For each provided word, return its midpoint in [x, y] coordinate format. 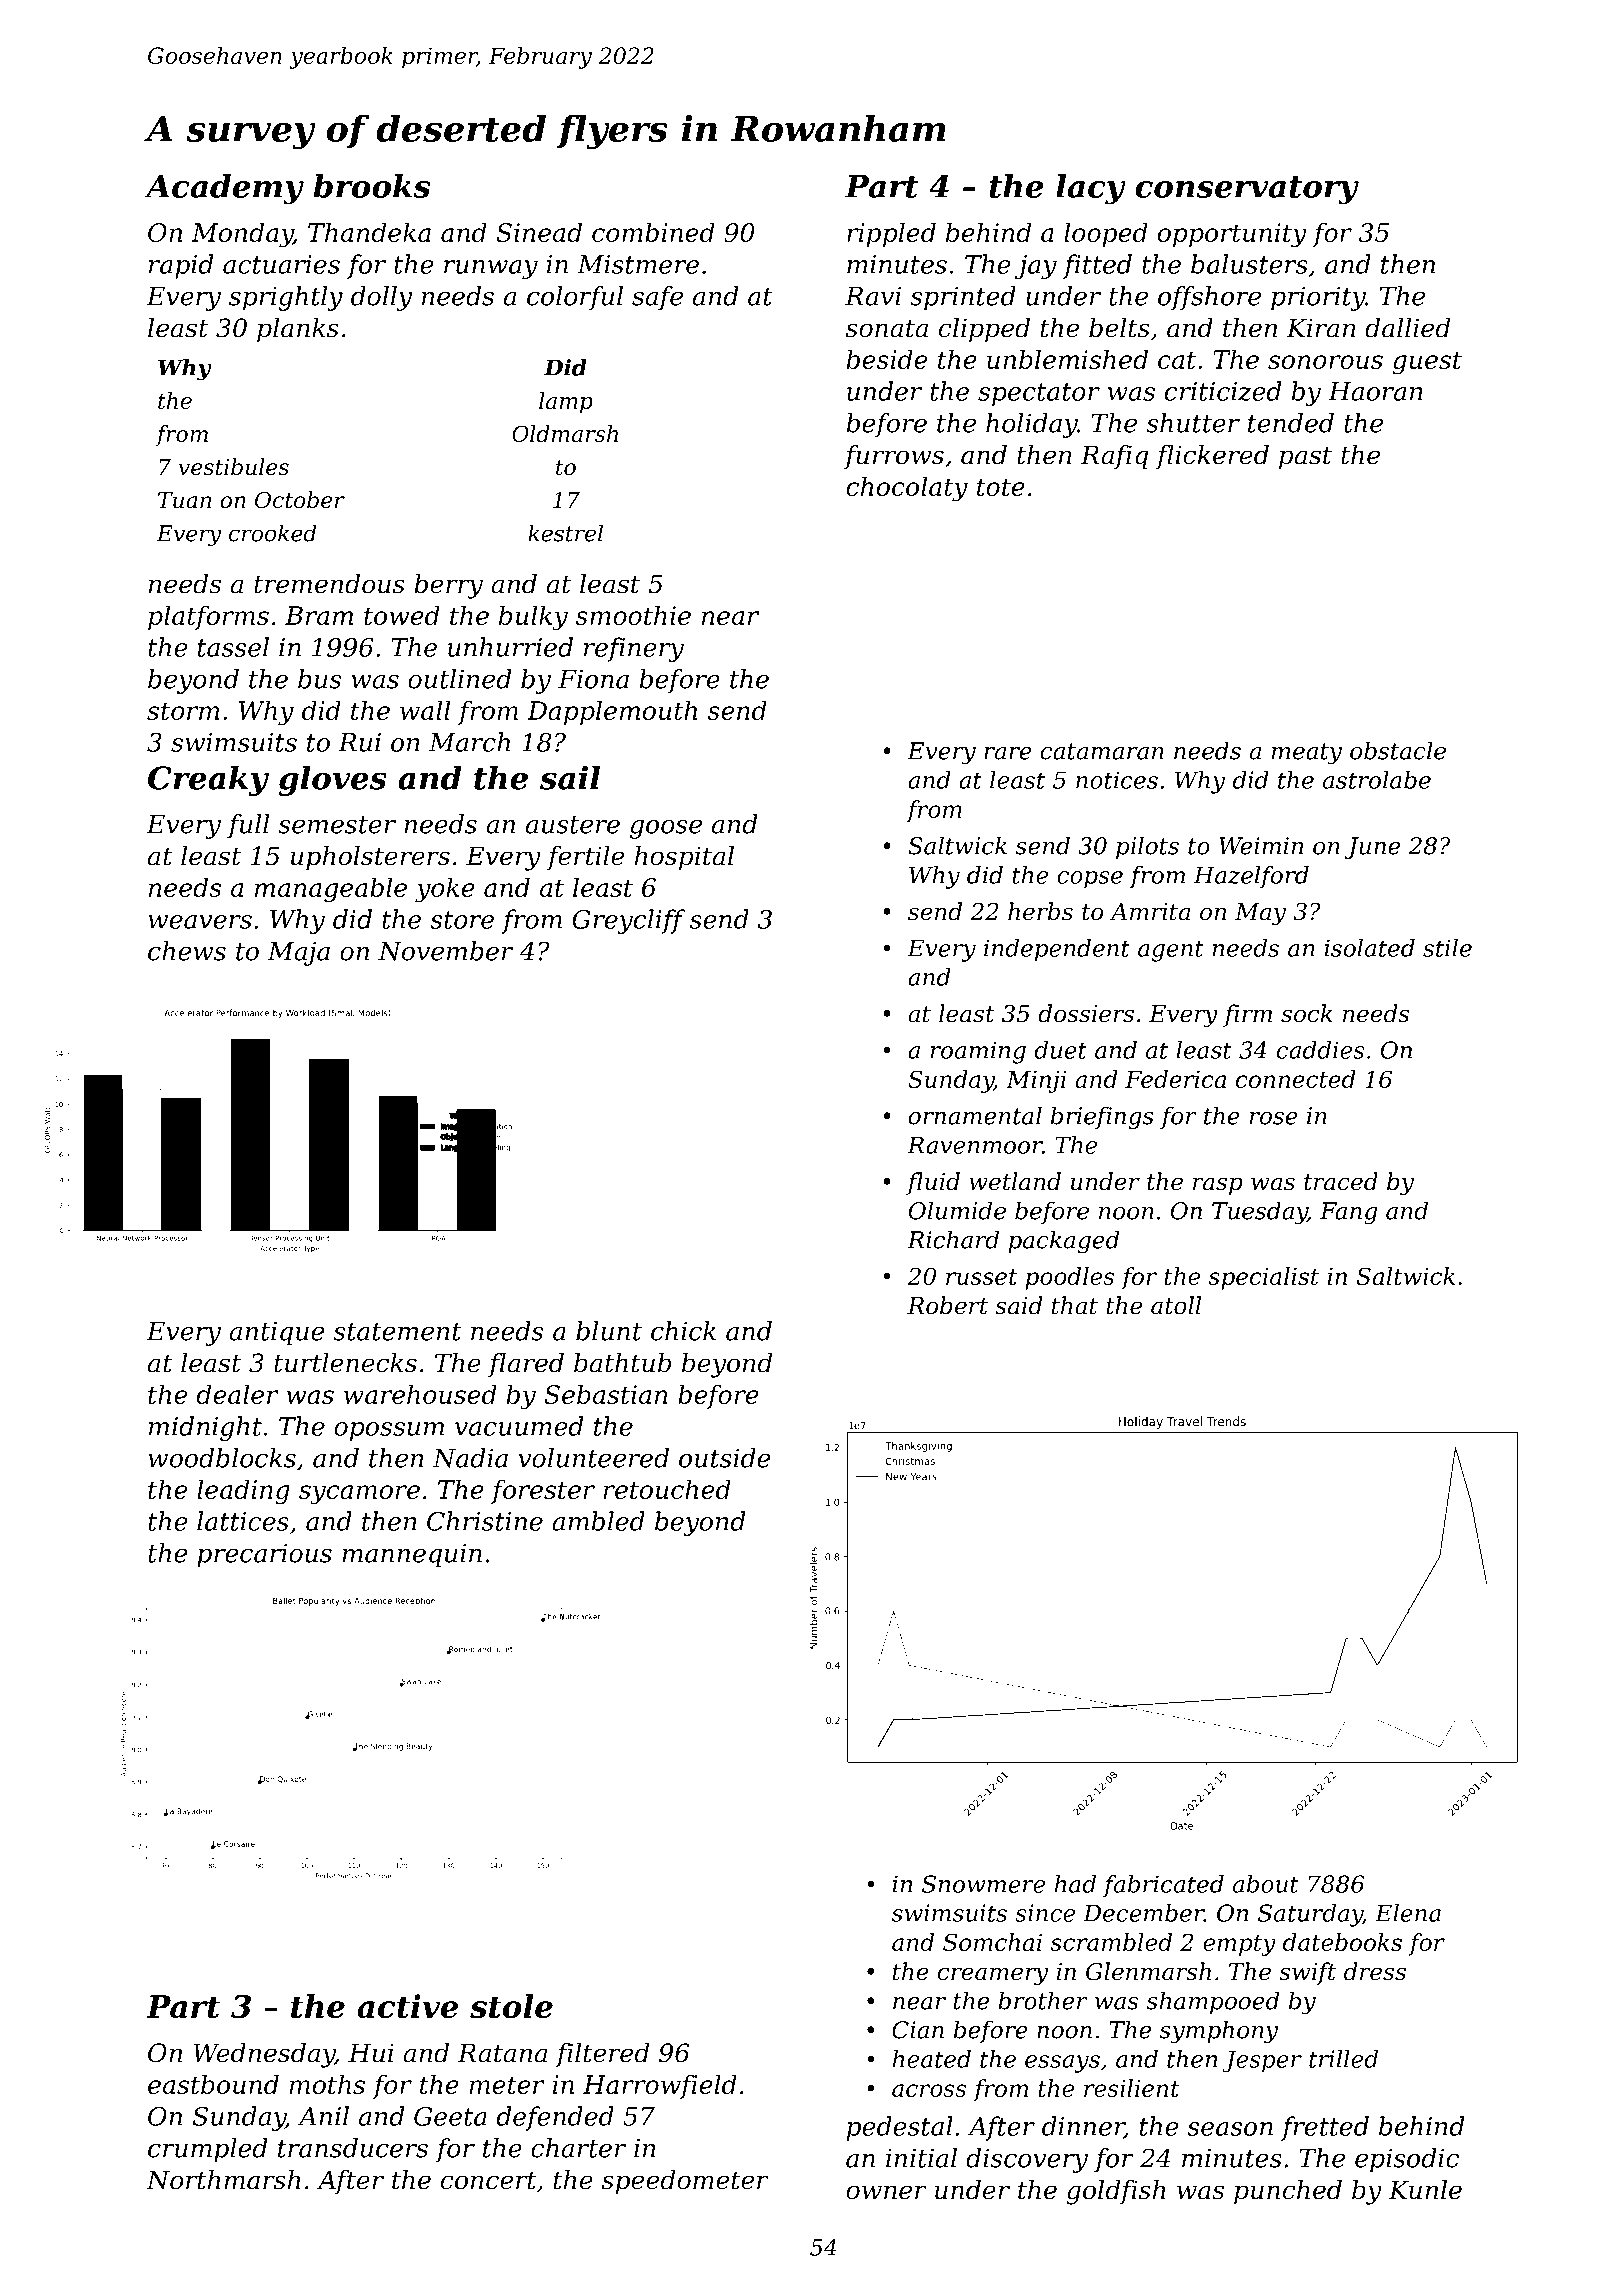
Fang [1348, 1213]
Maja [299, 954]
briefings [1102, 1118]
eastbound [213, 2084]
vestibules [233, 467]
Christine [485, 1521]
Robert [947, 1305]
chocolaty [907, 489]
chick [683, 1331]
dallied [1407, 328]
